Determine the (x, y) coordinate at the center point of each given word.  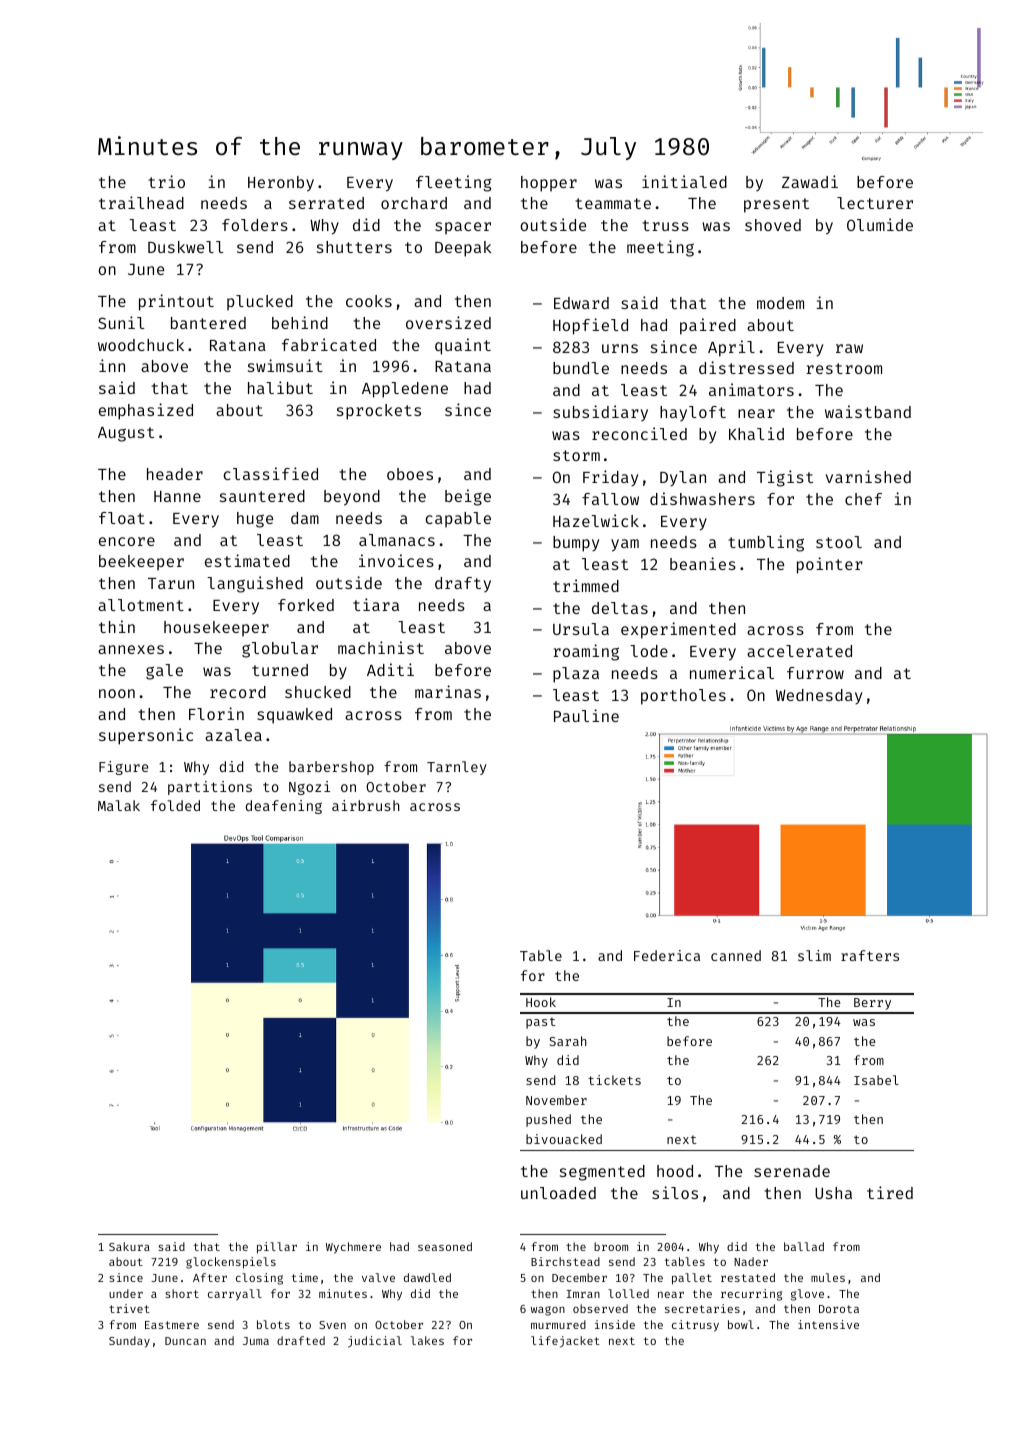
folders (255, 225)
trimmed (586, 585)
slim (814, 955)
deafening (284, 807)
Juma (256, 1341)
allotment (141, 605)
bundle (581, 368)
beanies (703, 563)
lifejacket (565, 1342)
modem (780, 303)
